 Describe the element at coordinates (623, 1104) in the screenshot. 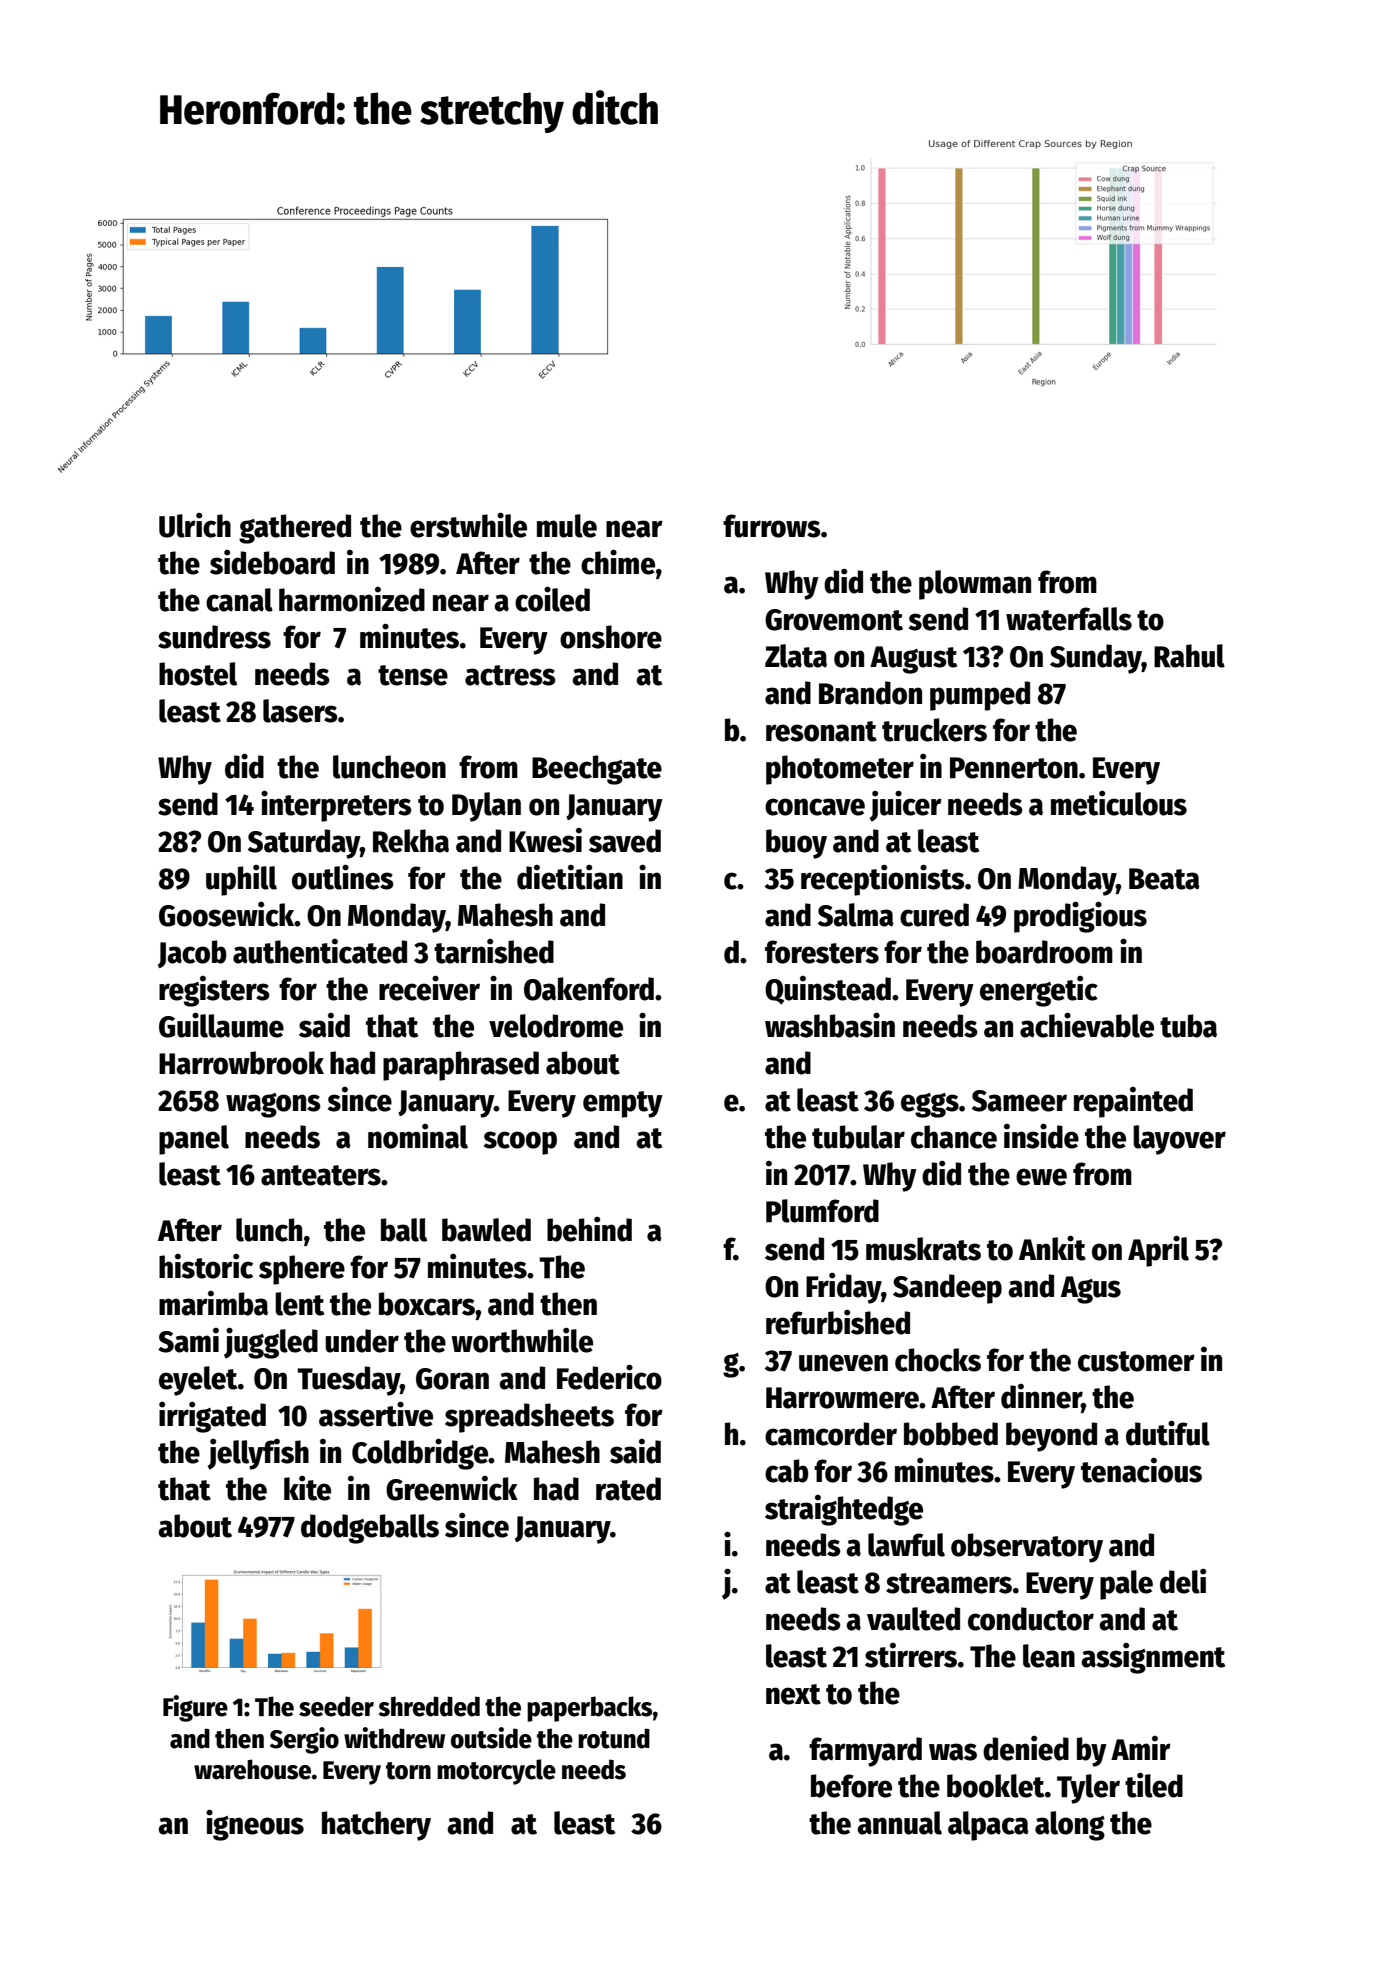

I see `empty` at that location.
